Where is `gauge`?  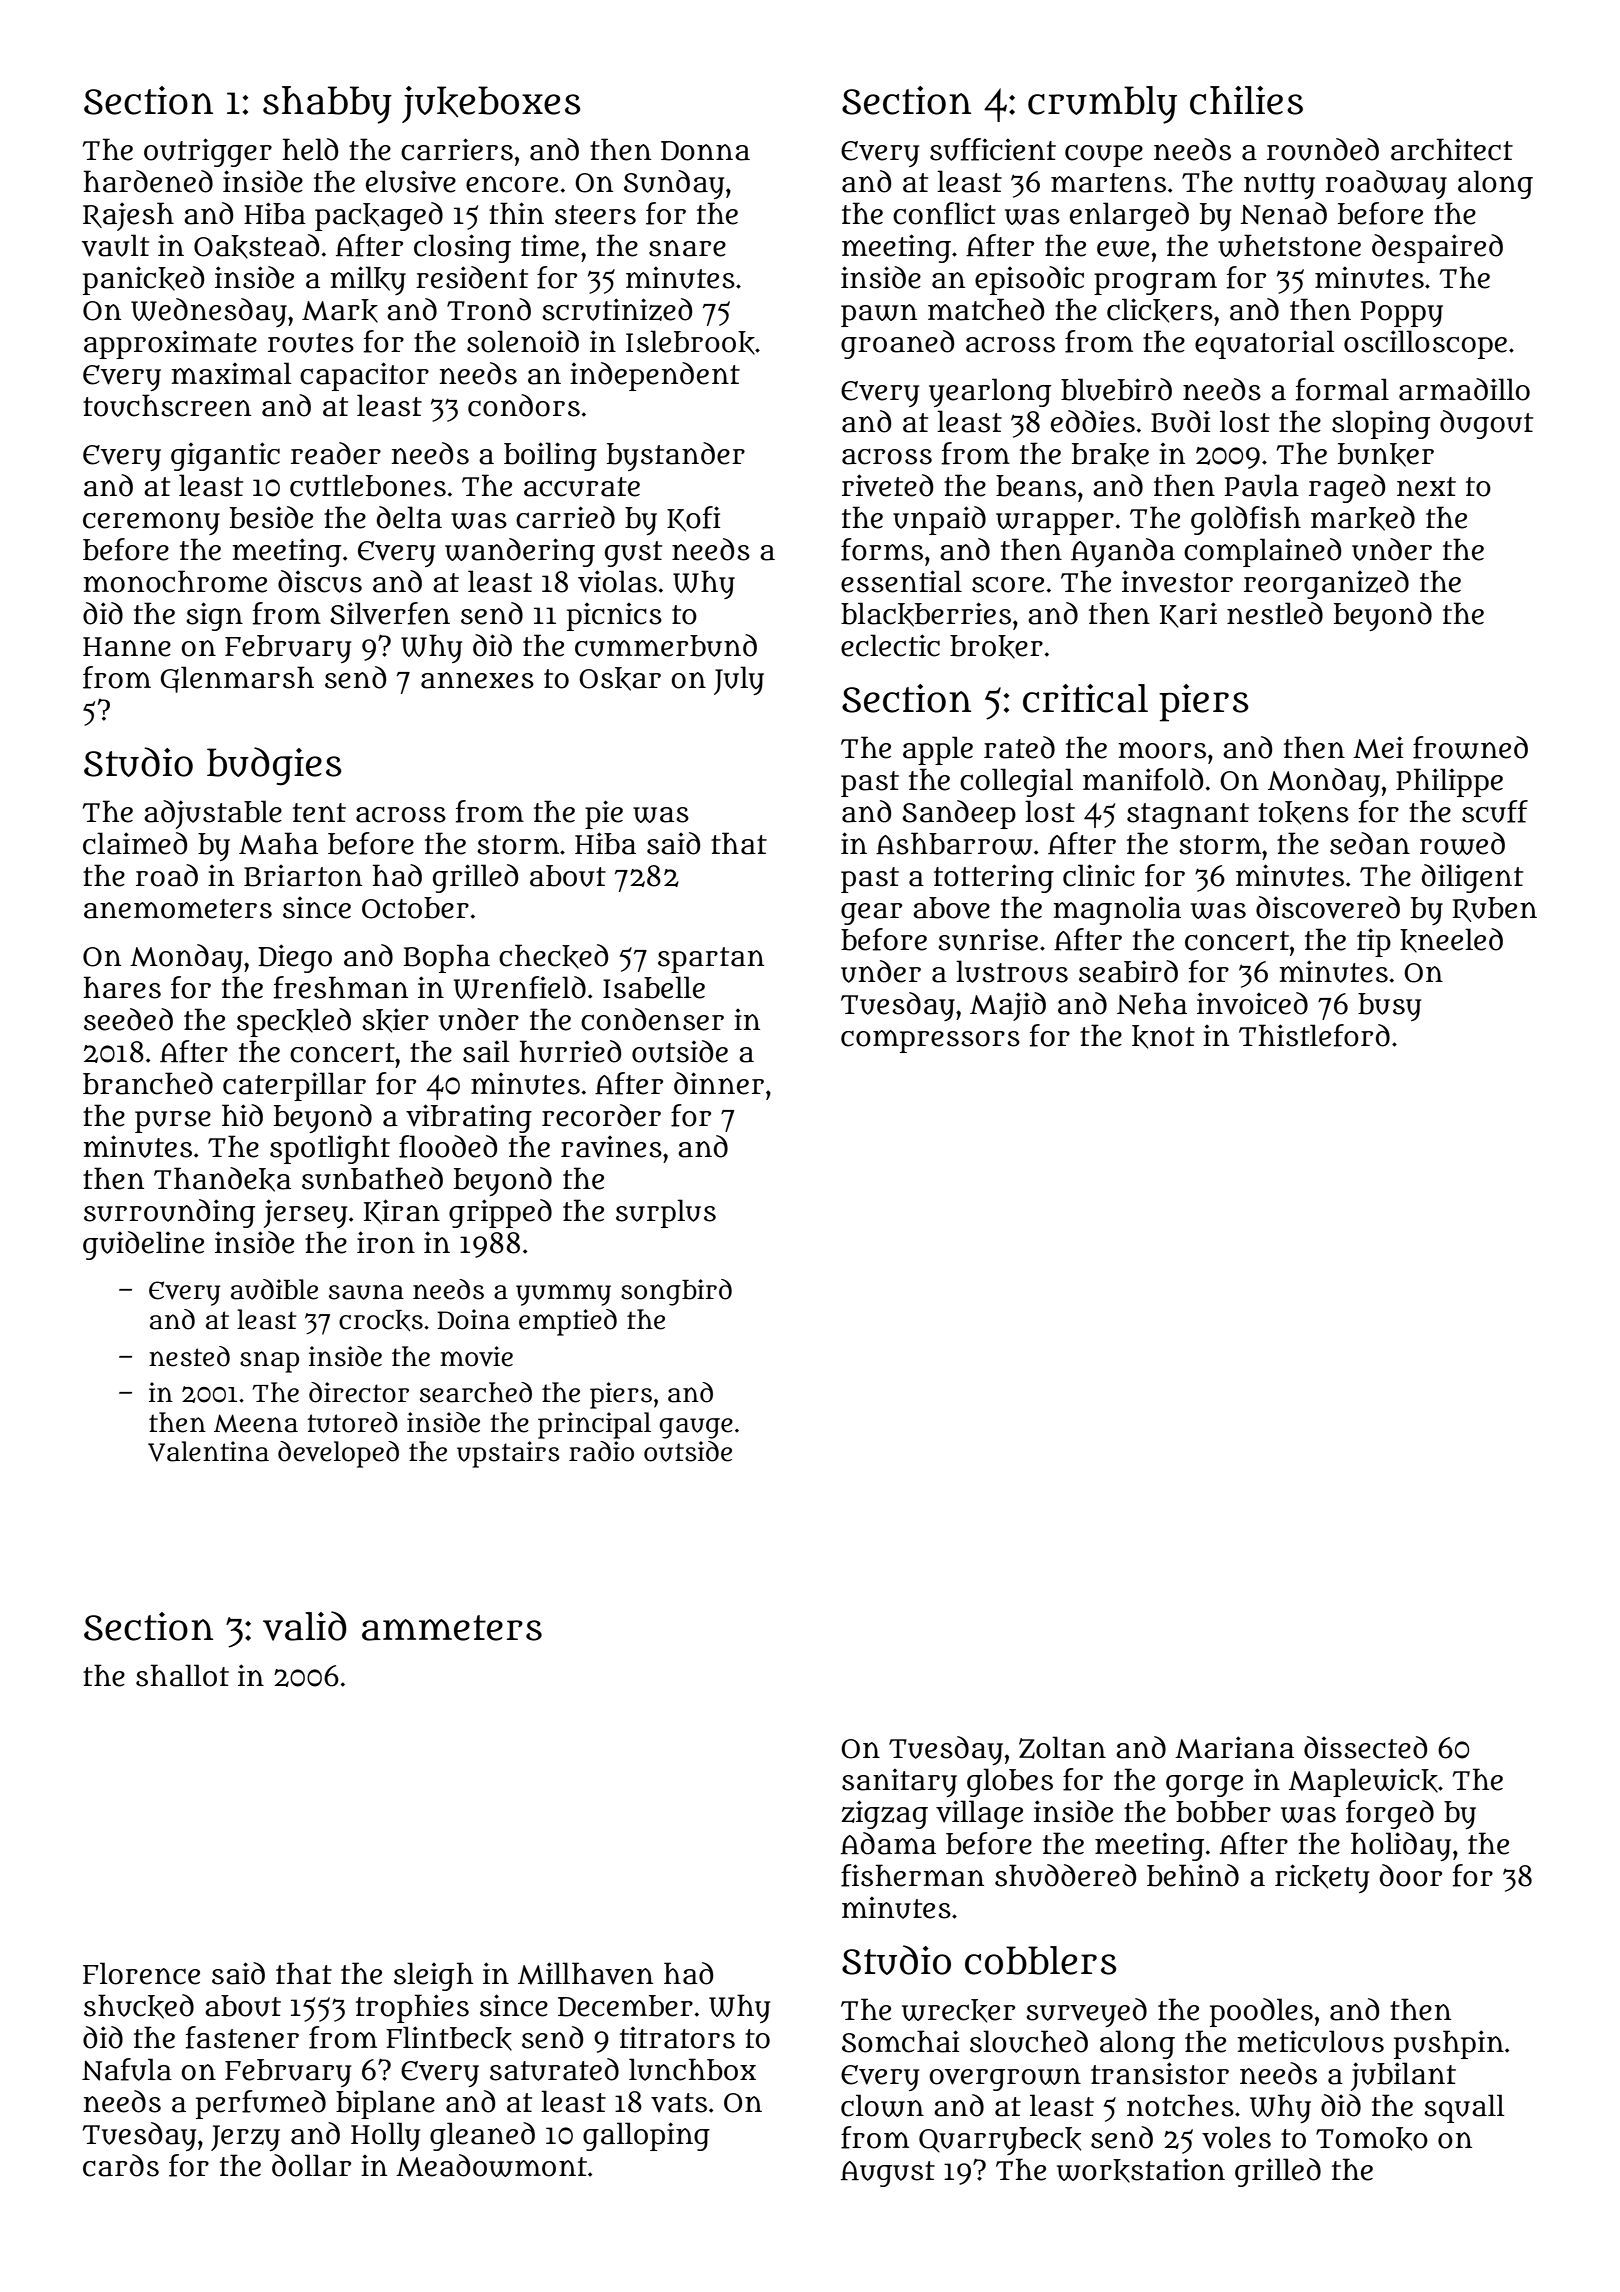 gauge is located at coordinates (696, 1428).
